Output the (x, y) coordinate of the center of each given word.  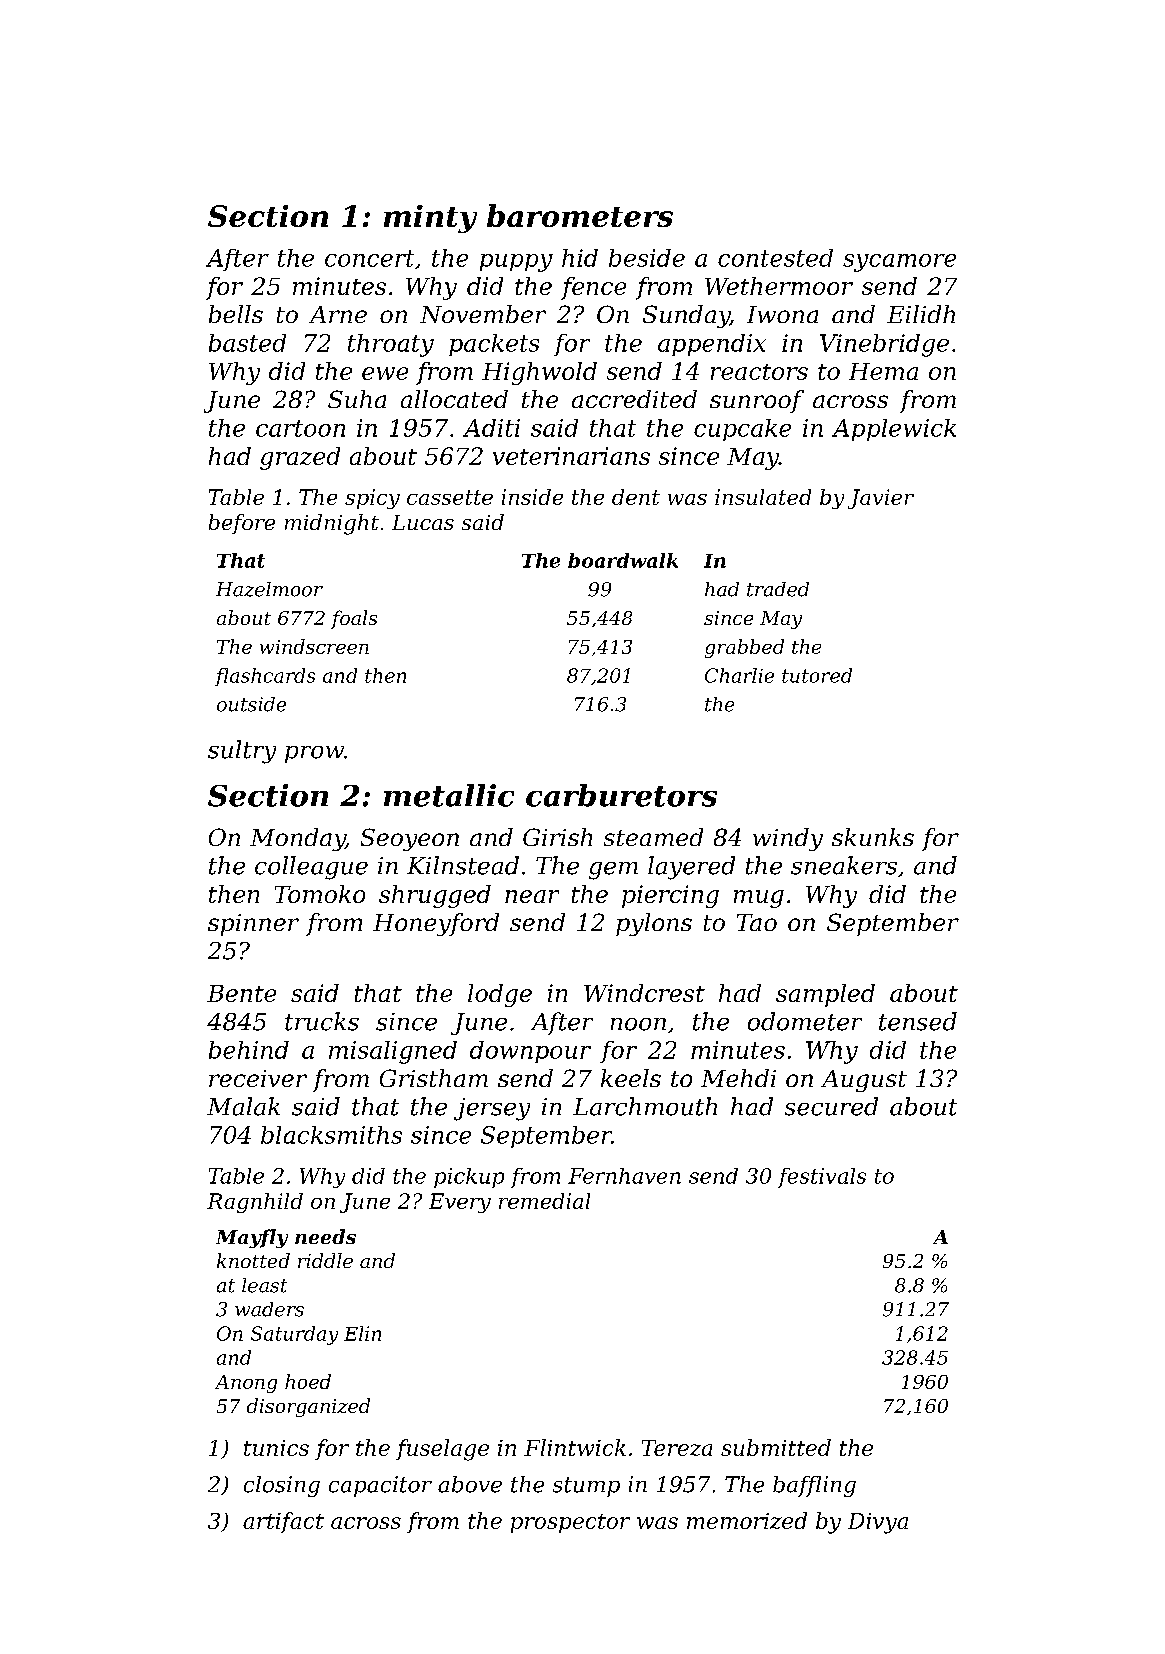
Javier (881, 499)
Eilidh (921, 314)
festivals (822, 1178)
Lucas (423, 522)
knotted (253, 1260)
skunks (873, 837)
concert (369, 258)
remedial (544, 1201)
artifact (283, 1522)
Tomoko (320, 894)
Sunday (686, 316)
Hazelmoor (269, 589)
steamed (653, 837)
